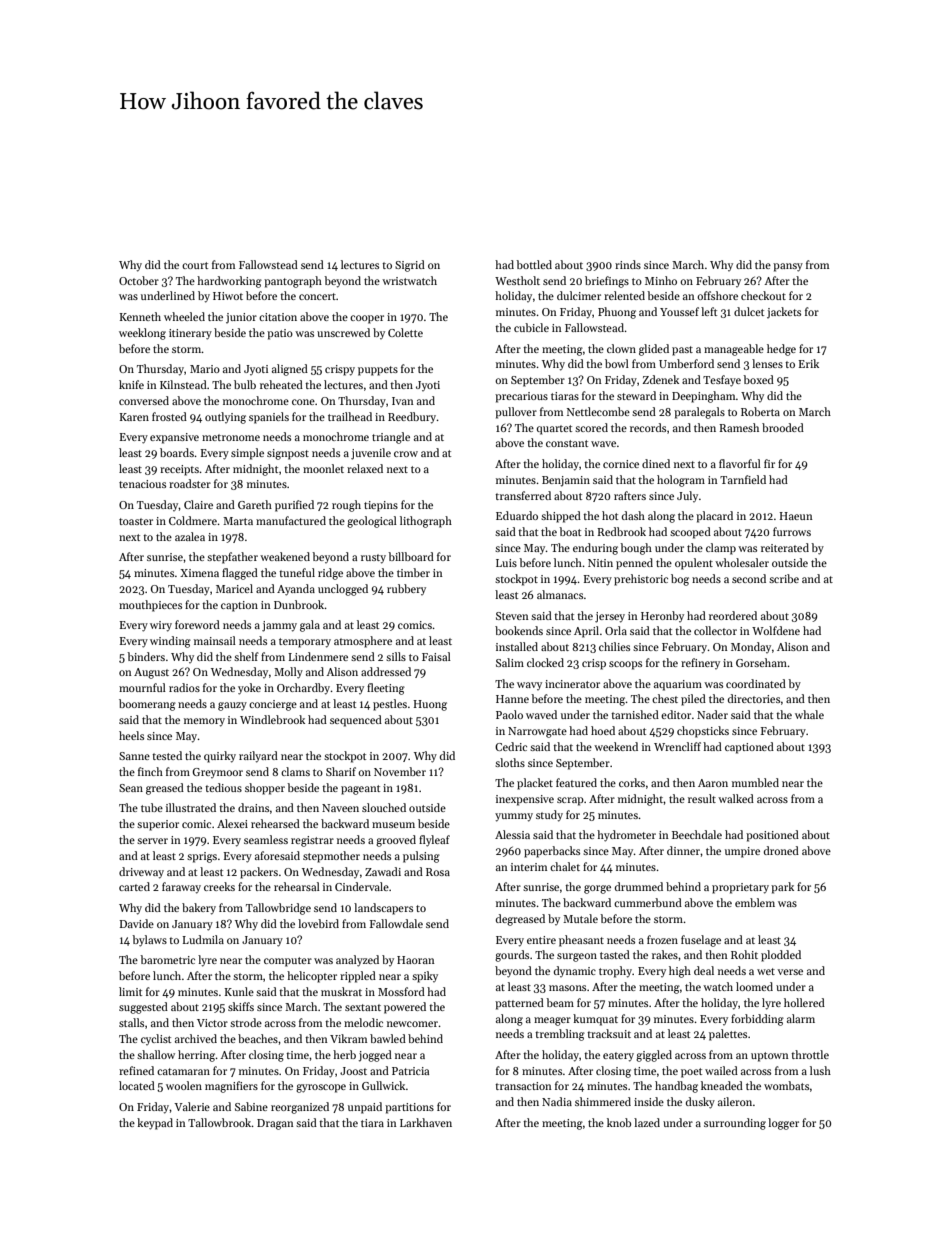 The image size is (952, 1233). I want to click on Karen, so click(134, 417).
